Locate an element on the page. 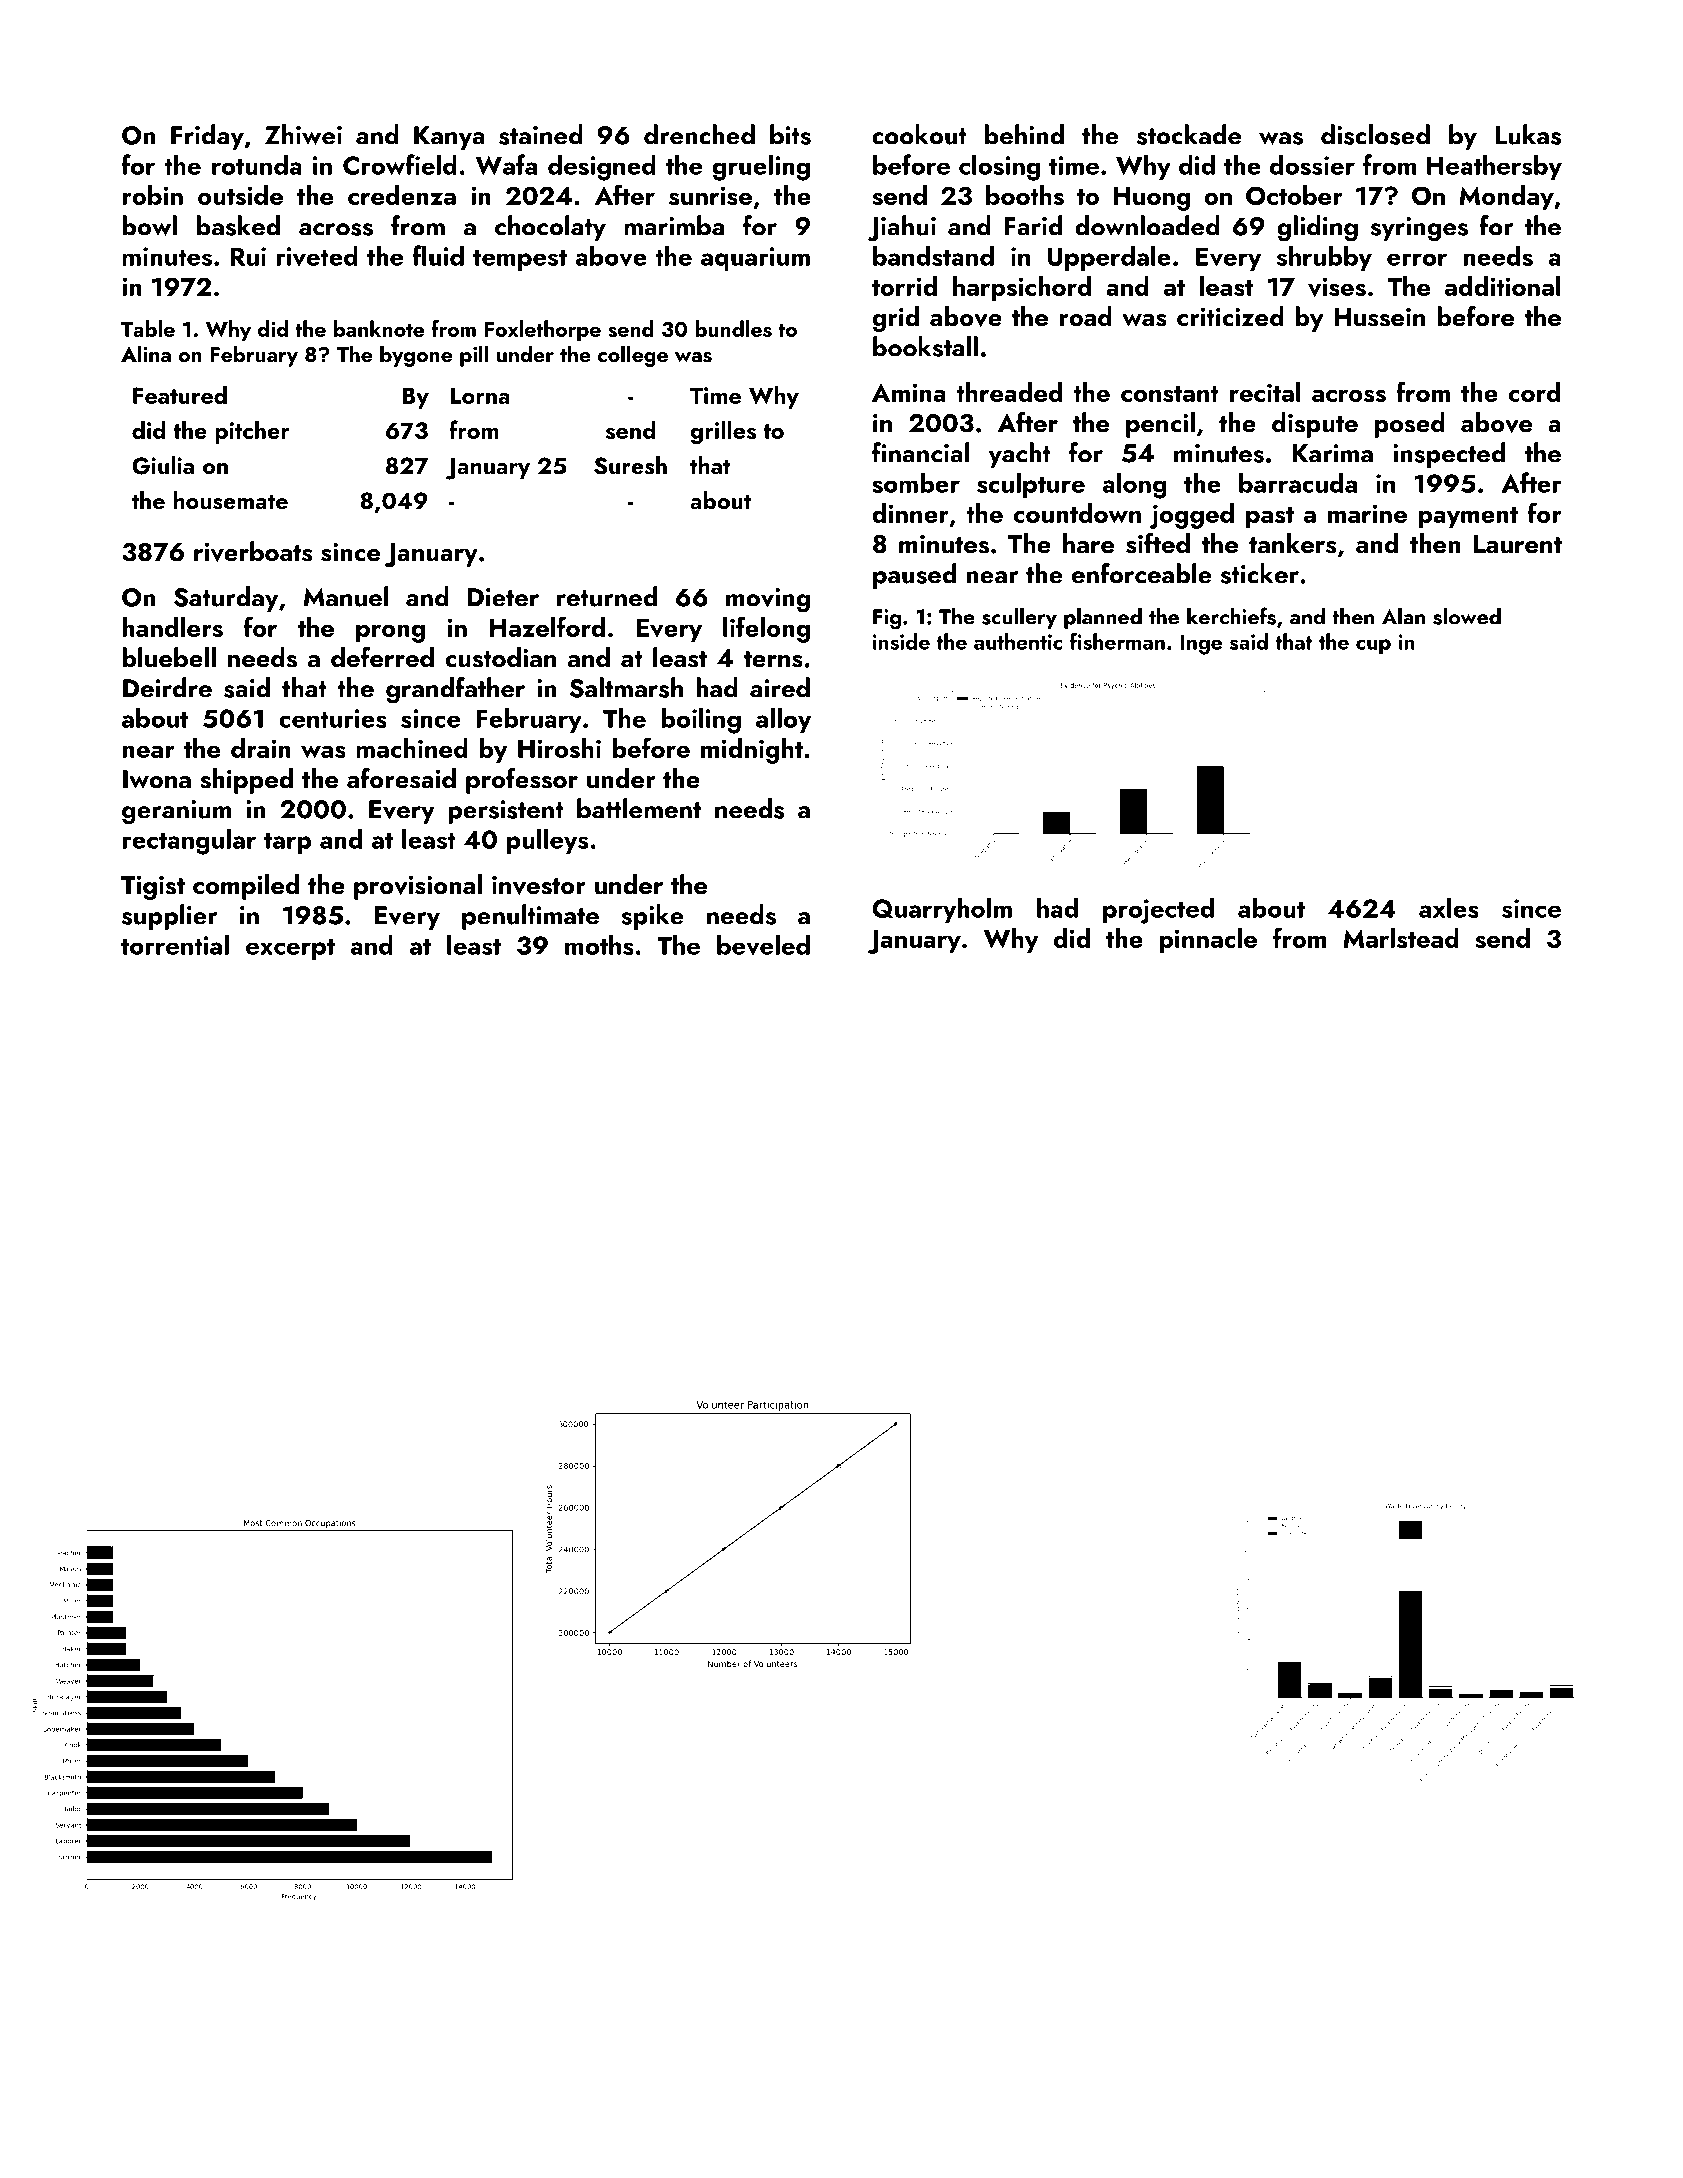 The image size is (1683, 2178). bundles is located at coordinates (733, 328).
